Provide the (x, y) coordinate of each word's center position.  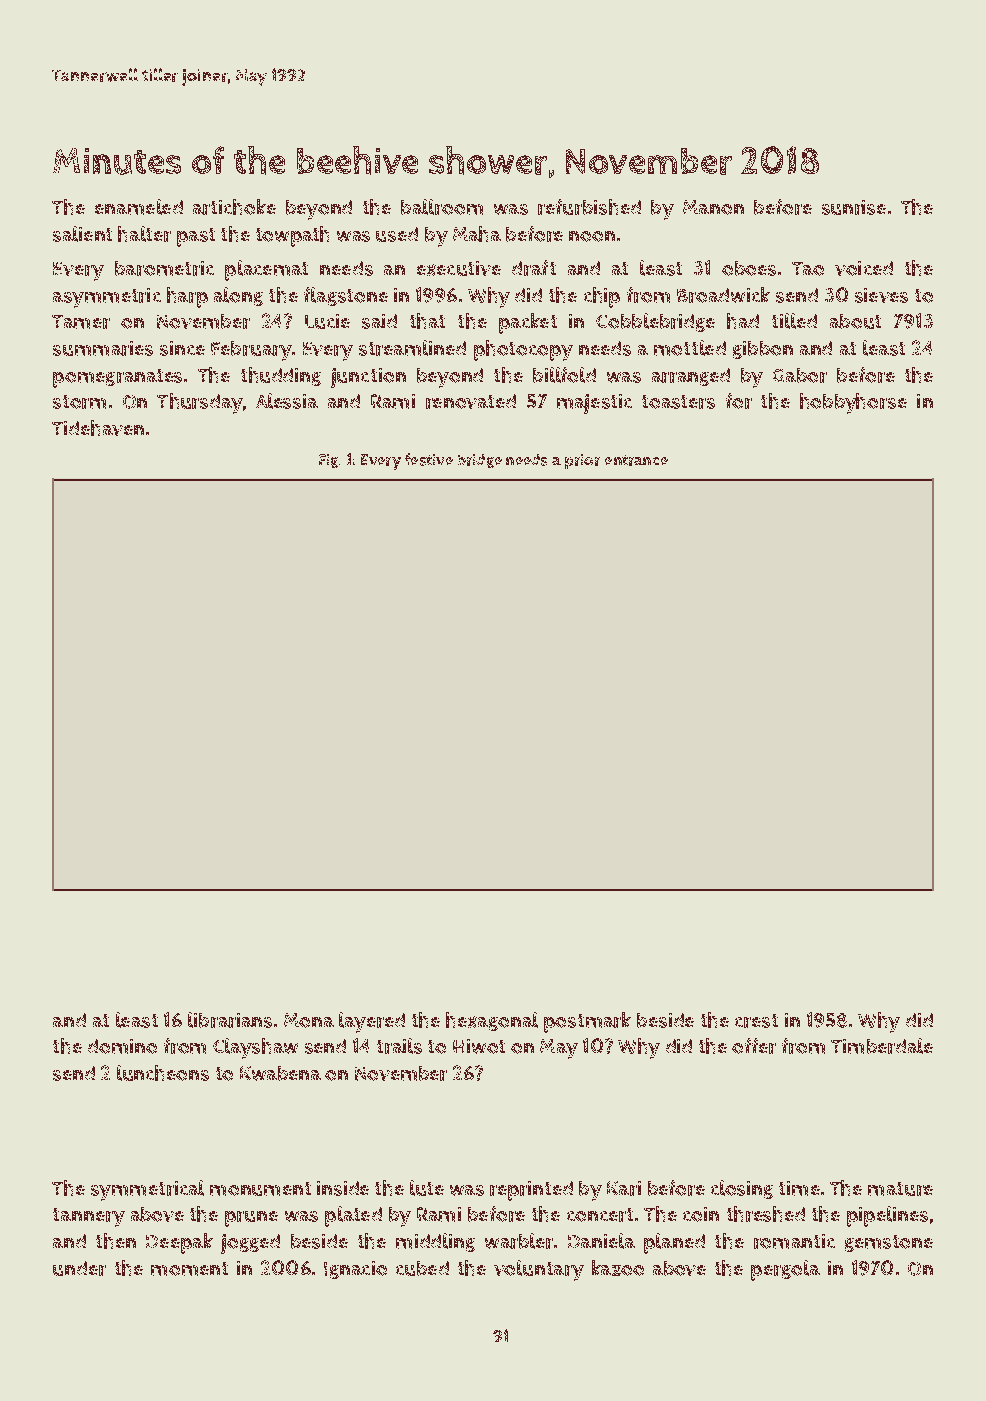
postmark (587, 1022)
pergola (785, 1270)
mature (900, 1189)
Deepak (179, 1243)
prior (582, 461)
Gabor (800, 375)
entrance (636, 460)
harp (187, 297)
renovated (471, 401)
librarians (230, 1020)
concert (600, 1215)
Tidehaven (98, 428)
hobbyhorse (853, 403)
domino (122, 1046)
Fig (328, 461)
